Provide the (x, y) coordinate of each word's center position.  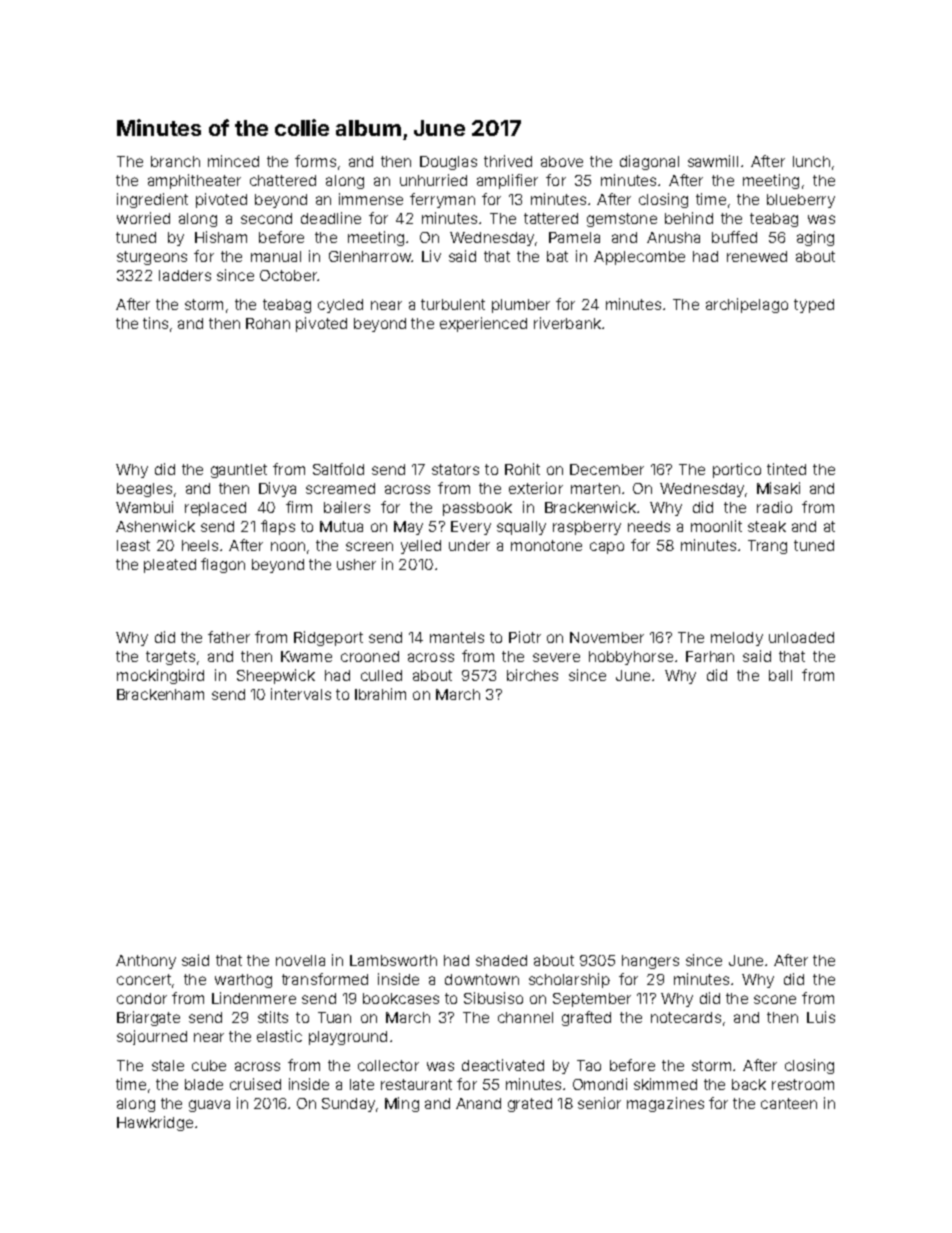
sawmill (713, 161)
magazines (665, 1104)
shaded (501, 960)
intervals (301, 694)
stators (455, 469)
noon (288, 546)
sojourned (152, 1037)
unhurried (433, 180)
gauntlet (239, 471)
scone (775, 999)
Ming (402, 1104)
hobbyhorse (631, 658)
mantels (457, 637)
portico (737, 470)
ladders (185, 275)
